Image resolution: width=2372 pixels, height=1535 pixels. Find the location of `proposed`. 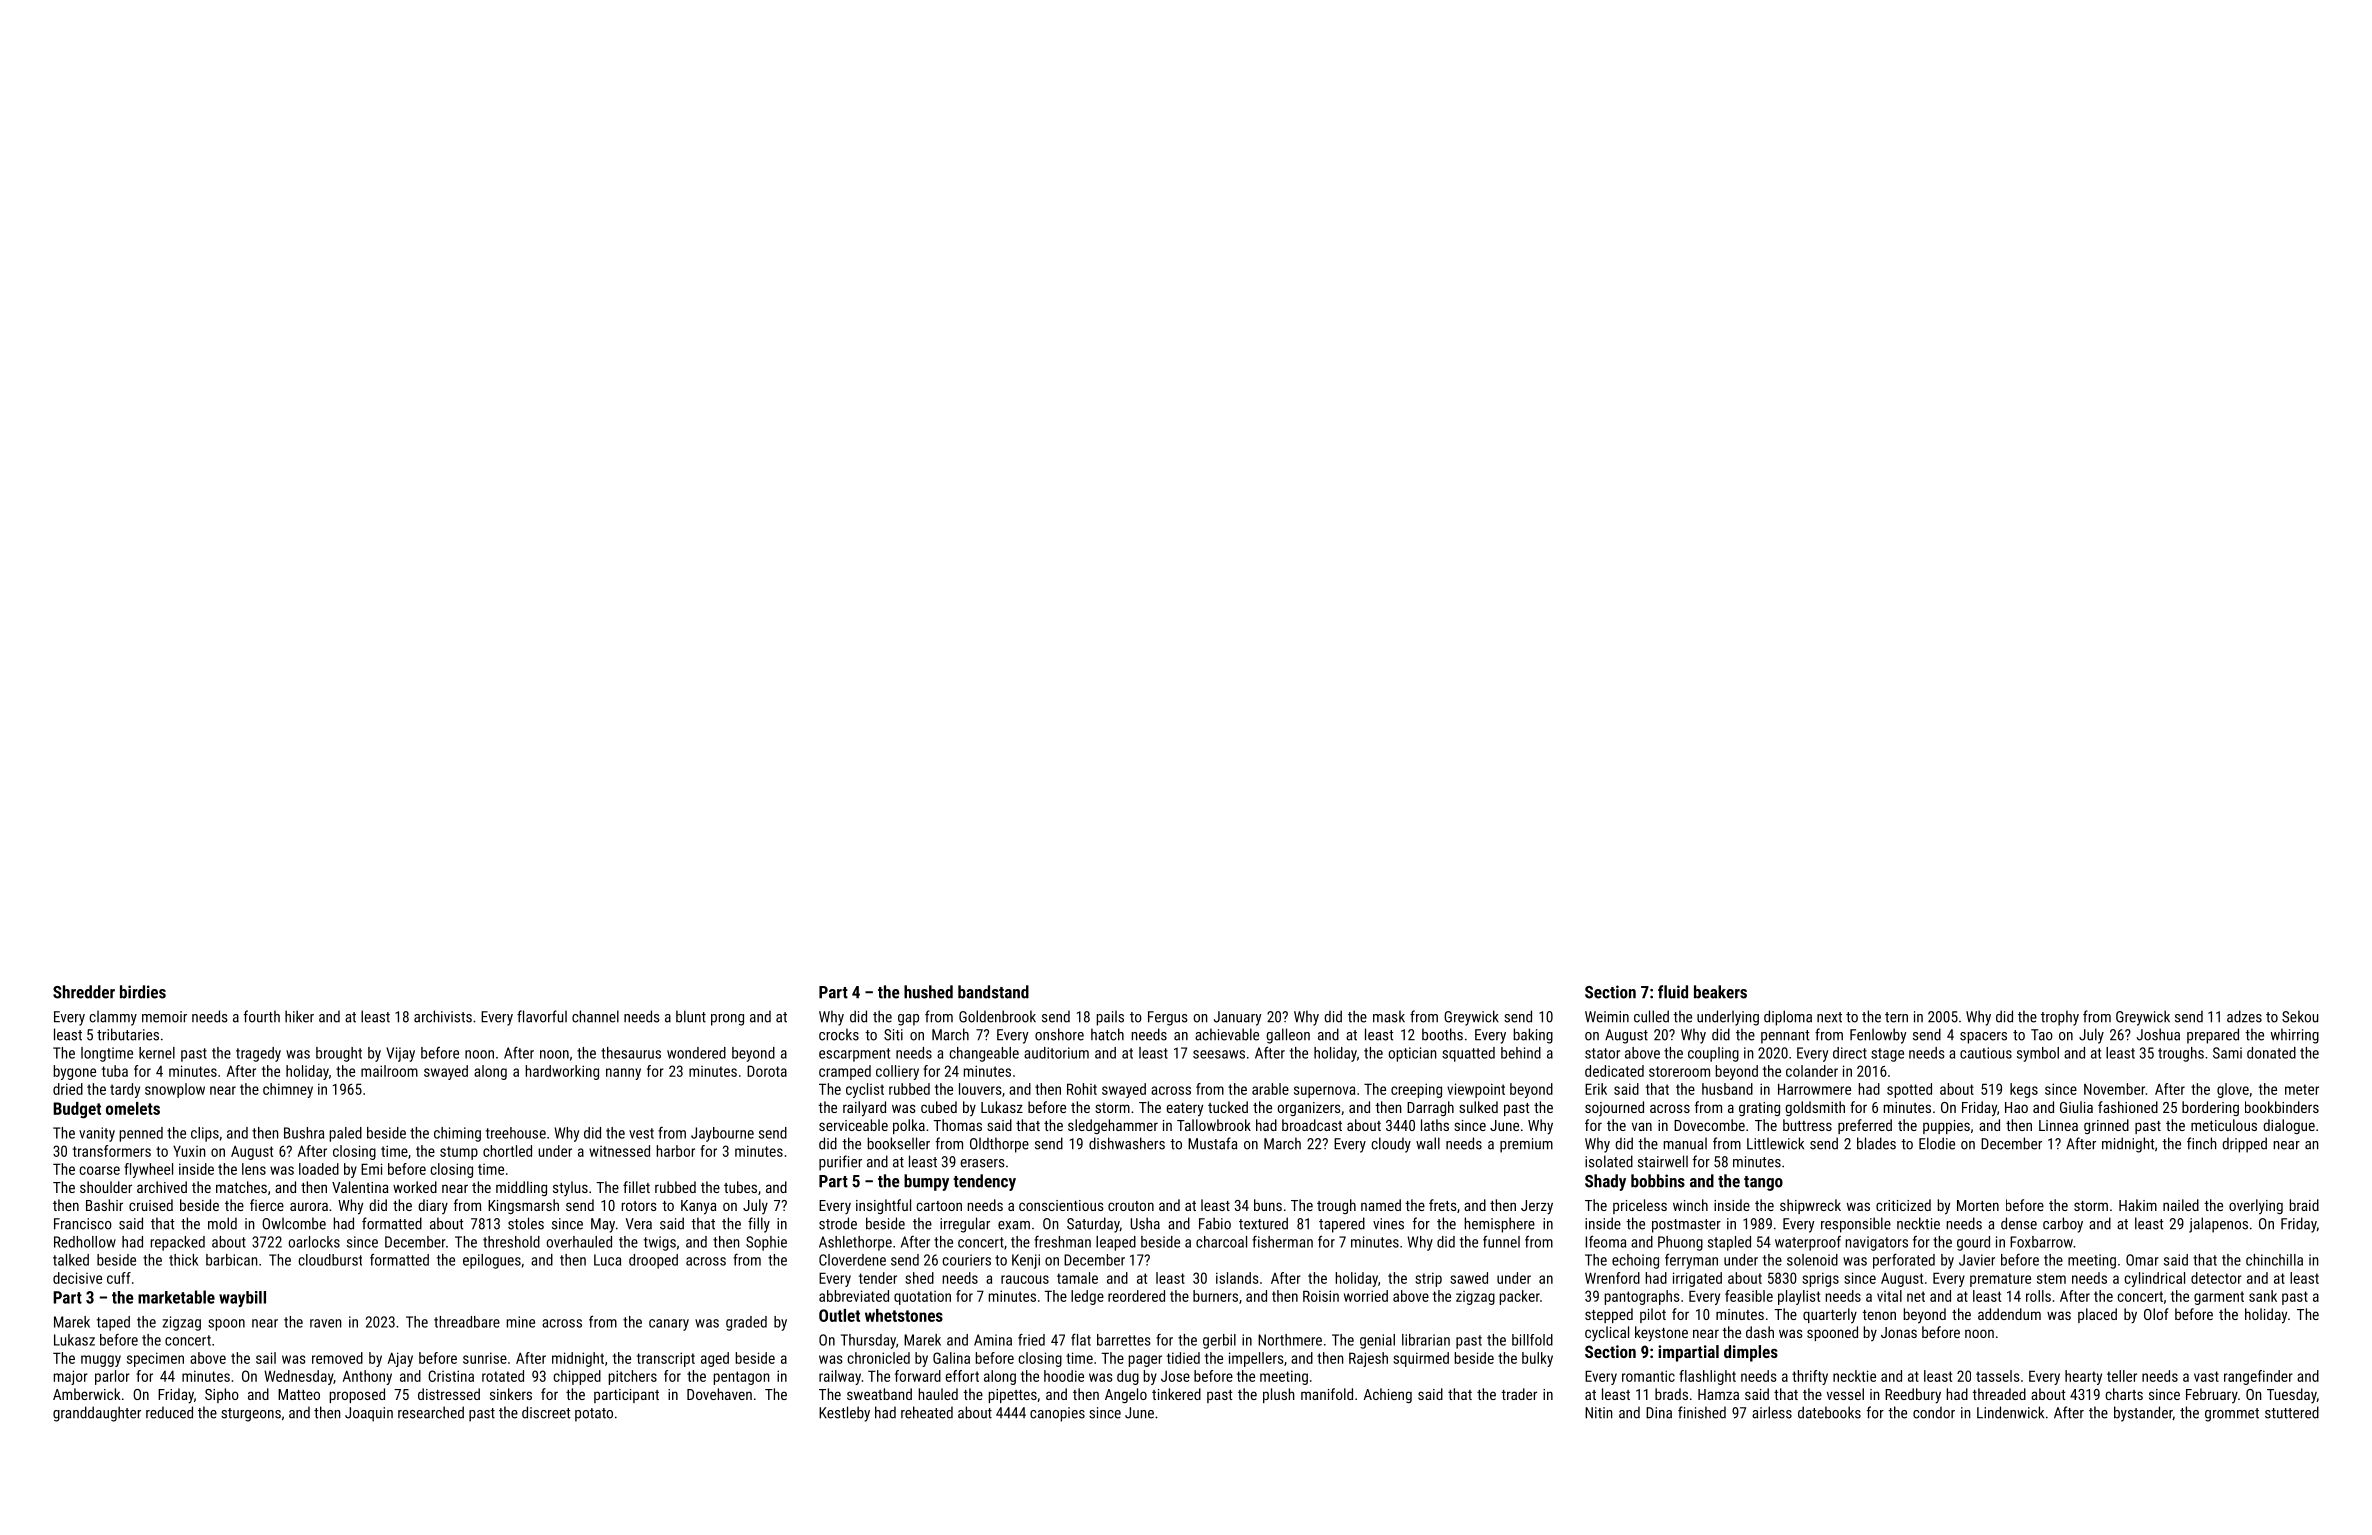

proposed is located at coordinates (357, 1395).
